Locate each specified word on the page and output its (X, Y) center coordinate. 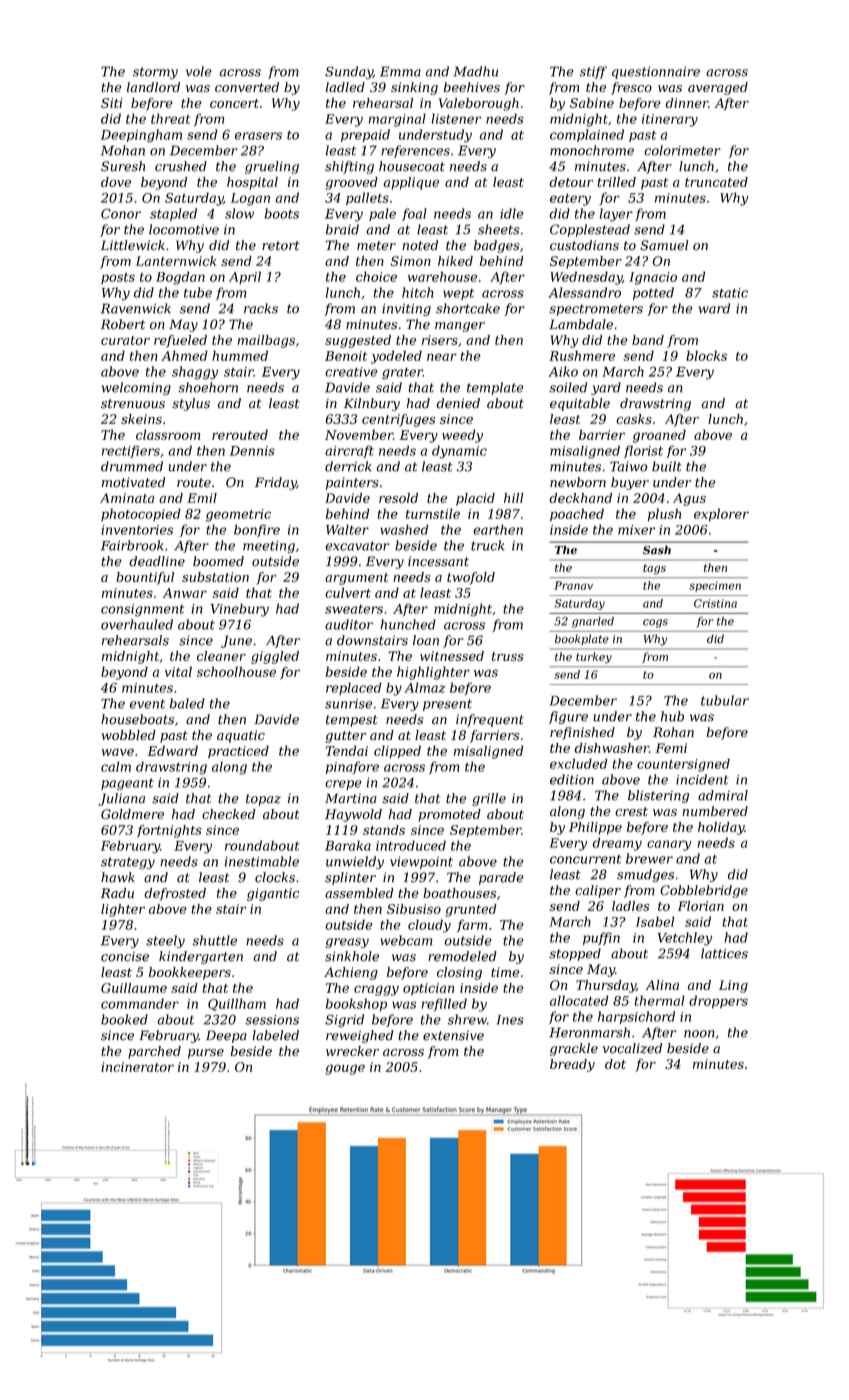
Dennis (252, 451)
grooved (351, 183)
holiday (721, 828)
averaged (718, 88)
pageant (127, 784)
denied (458, 403)
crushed (181, 166)
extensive (453, 1035)
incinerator (137, 1067)
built (667, 466)
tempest (351, 721)
